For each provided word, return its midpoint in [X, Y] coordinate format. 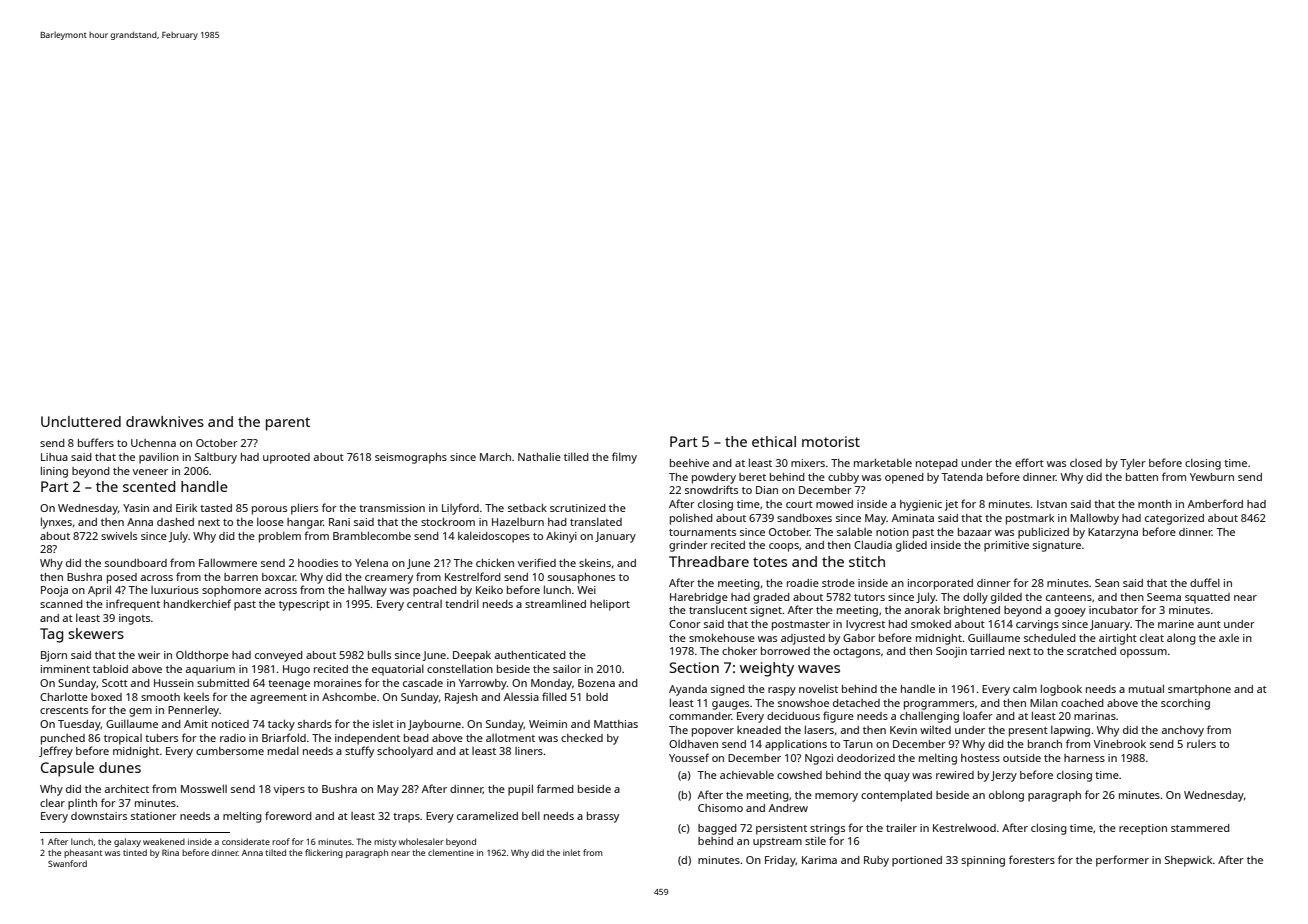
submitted [223, 683]
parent [288, 424]
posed [122, 578]
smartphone [1199, 690]
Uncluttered [81, 421]
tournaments [702, 532]
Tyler [1133, 464]
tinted [135, 852]
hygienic [921, 505]
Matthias [616, 724]
